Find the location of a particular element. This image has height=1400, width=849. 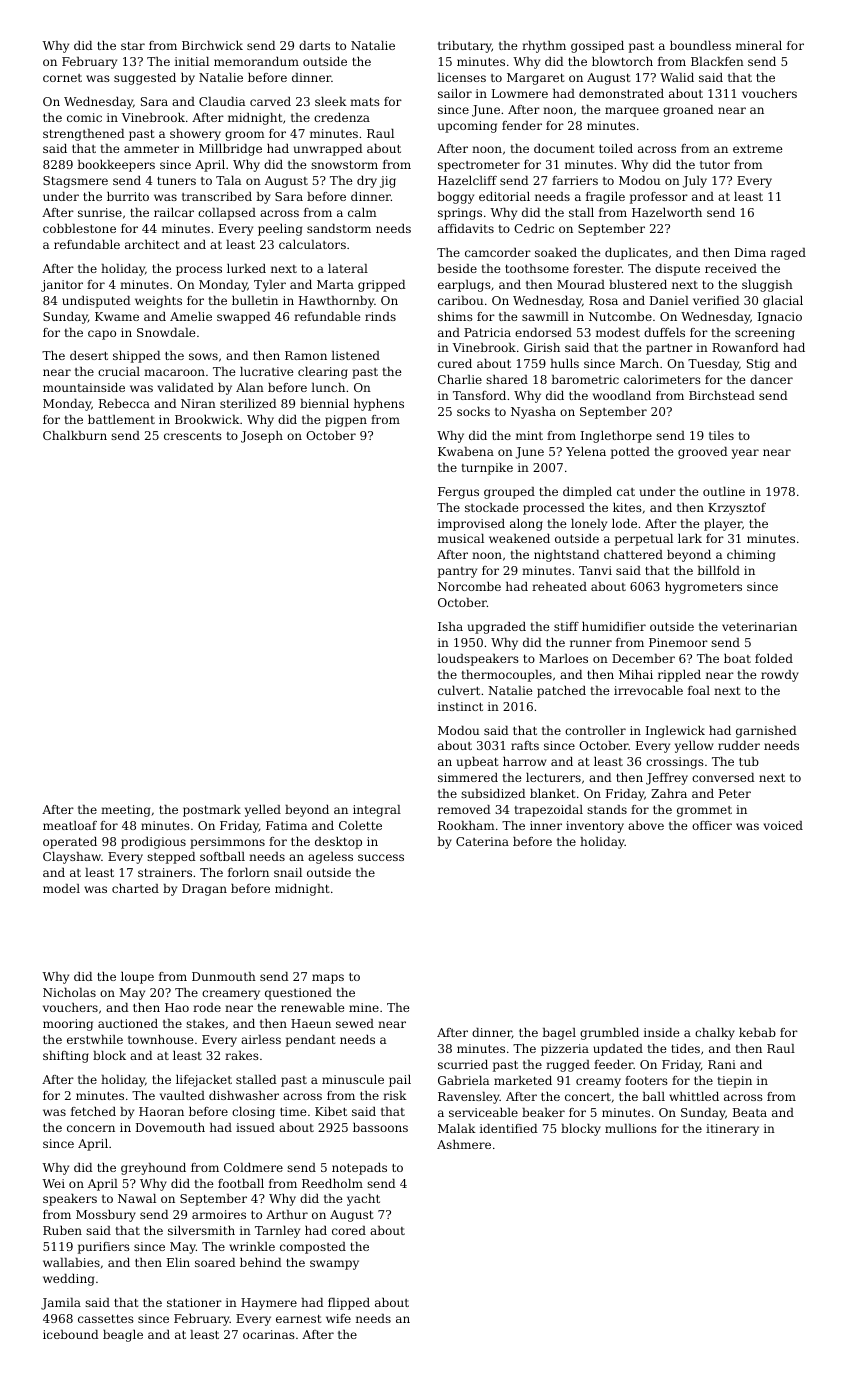

burrito is located at coordinates (128, 196).
